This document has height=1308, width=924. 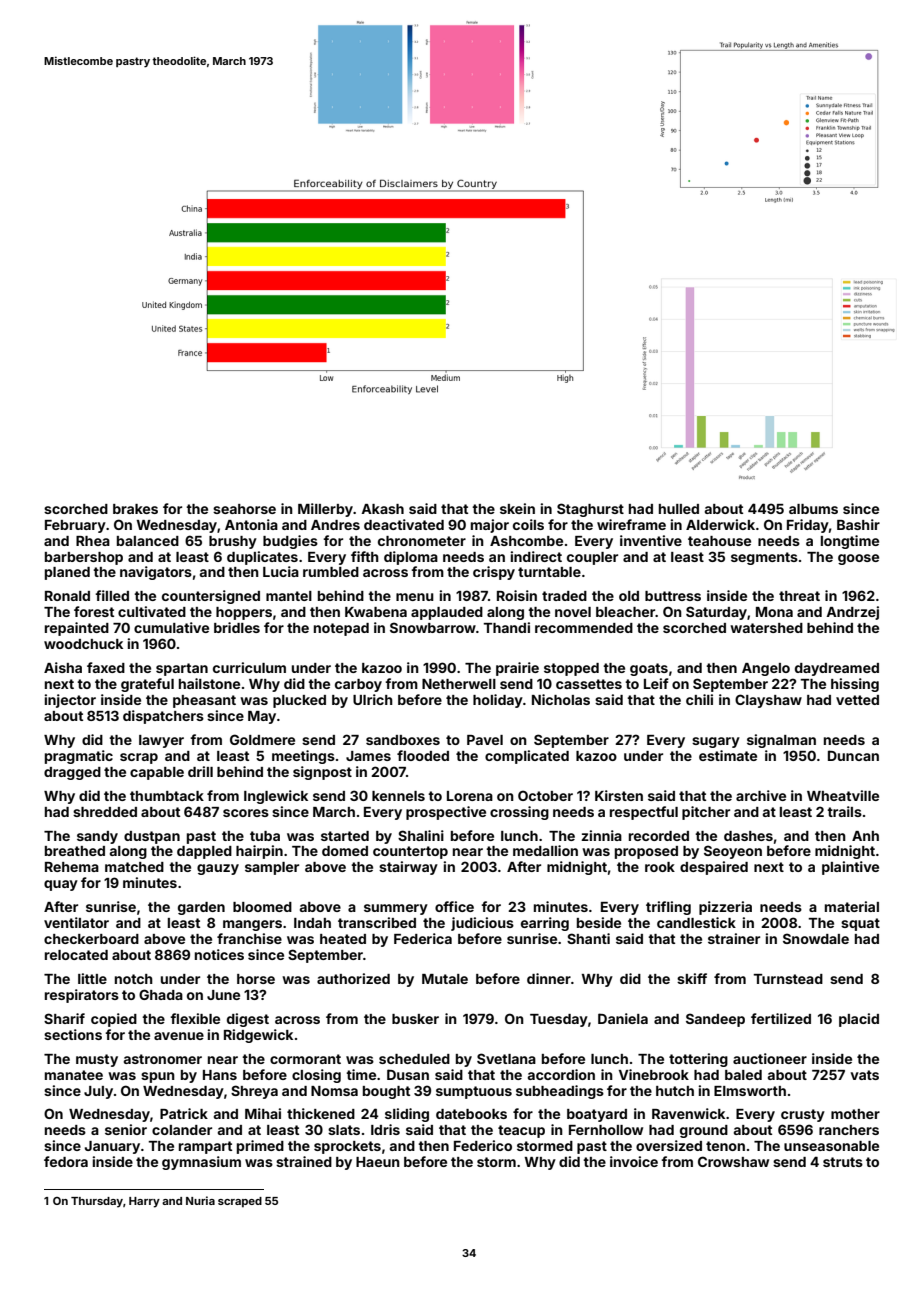 I want to click on garden, so click(x=201, y=908).
